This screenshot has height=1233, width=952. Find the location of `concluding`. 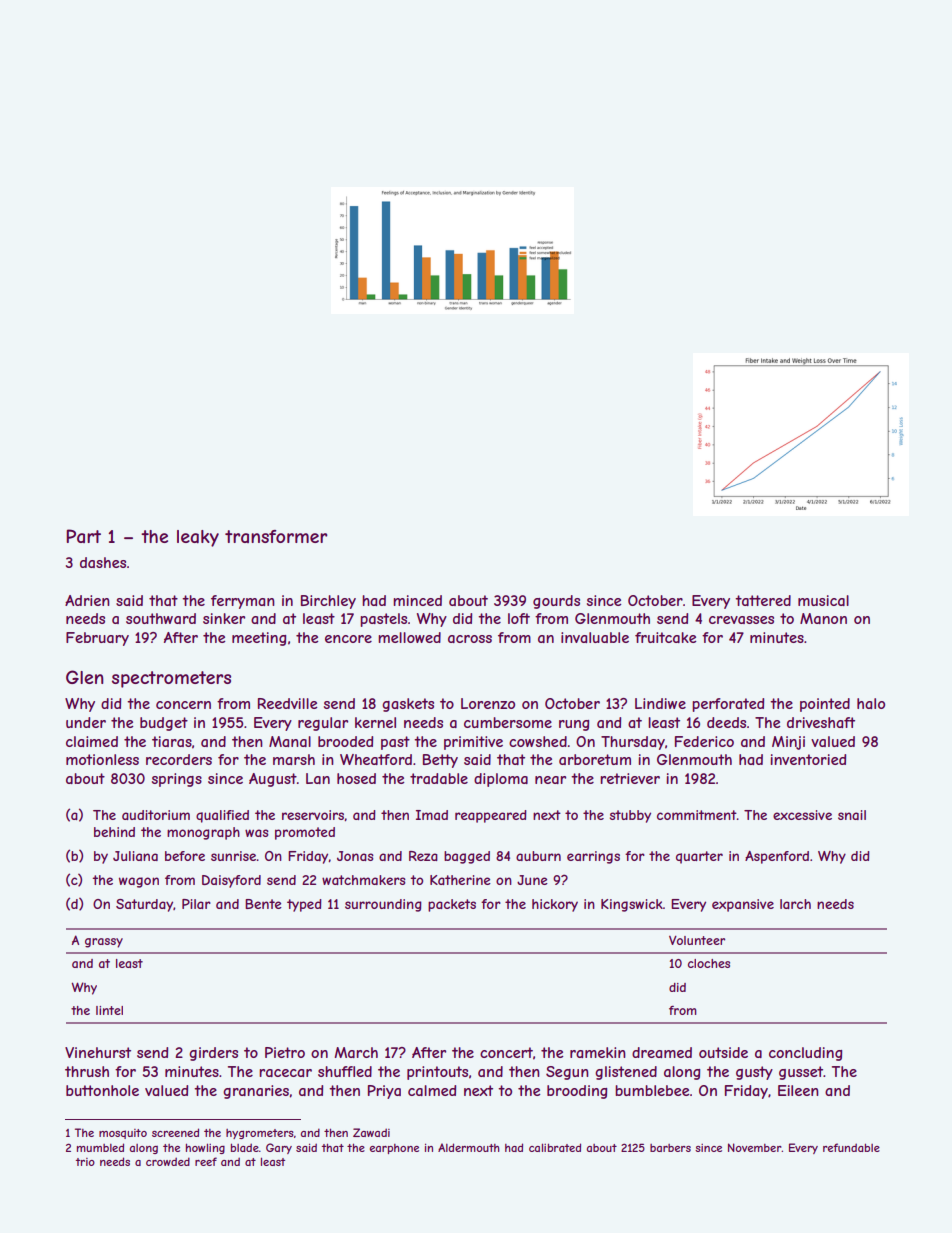

concluding is located at coordinates (805, 1054).
